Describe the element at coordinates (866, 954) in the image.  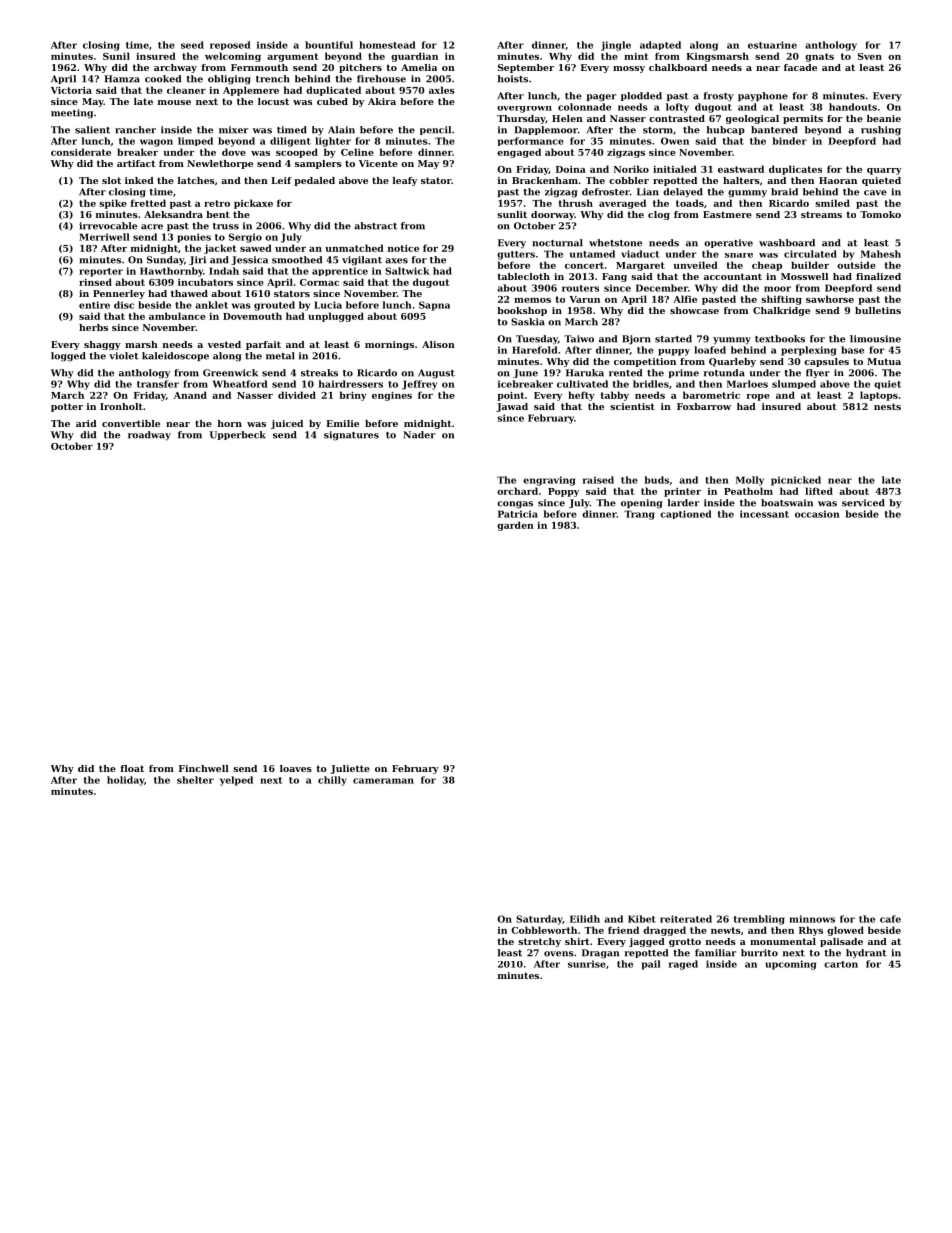
I see `hydrant` at that location.
